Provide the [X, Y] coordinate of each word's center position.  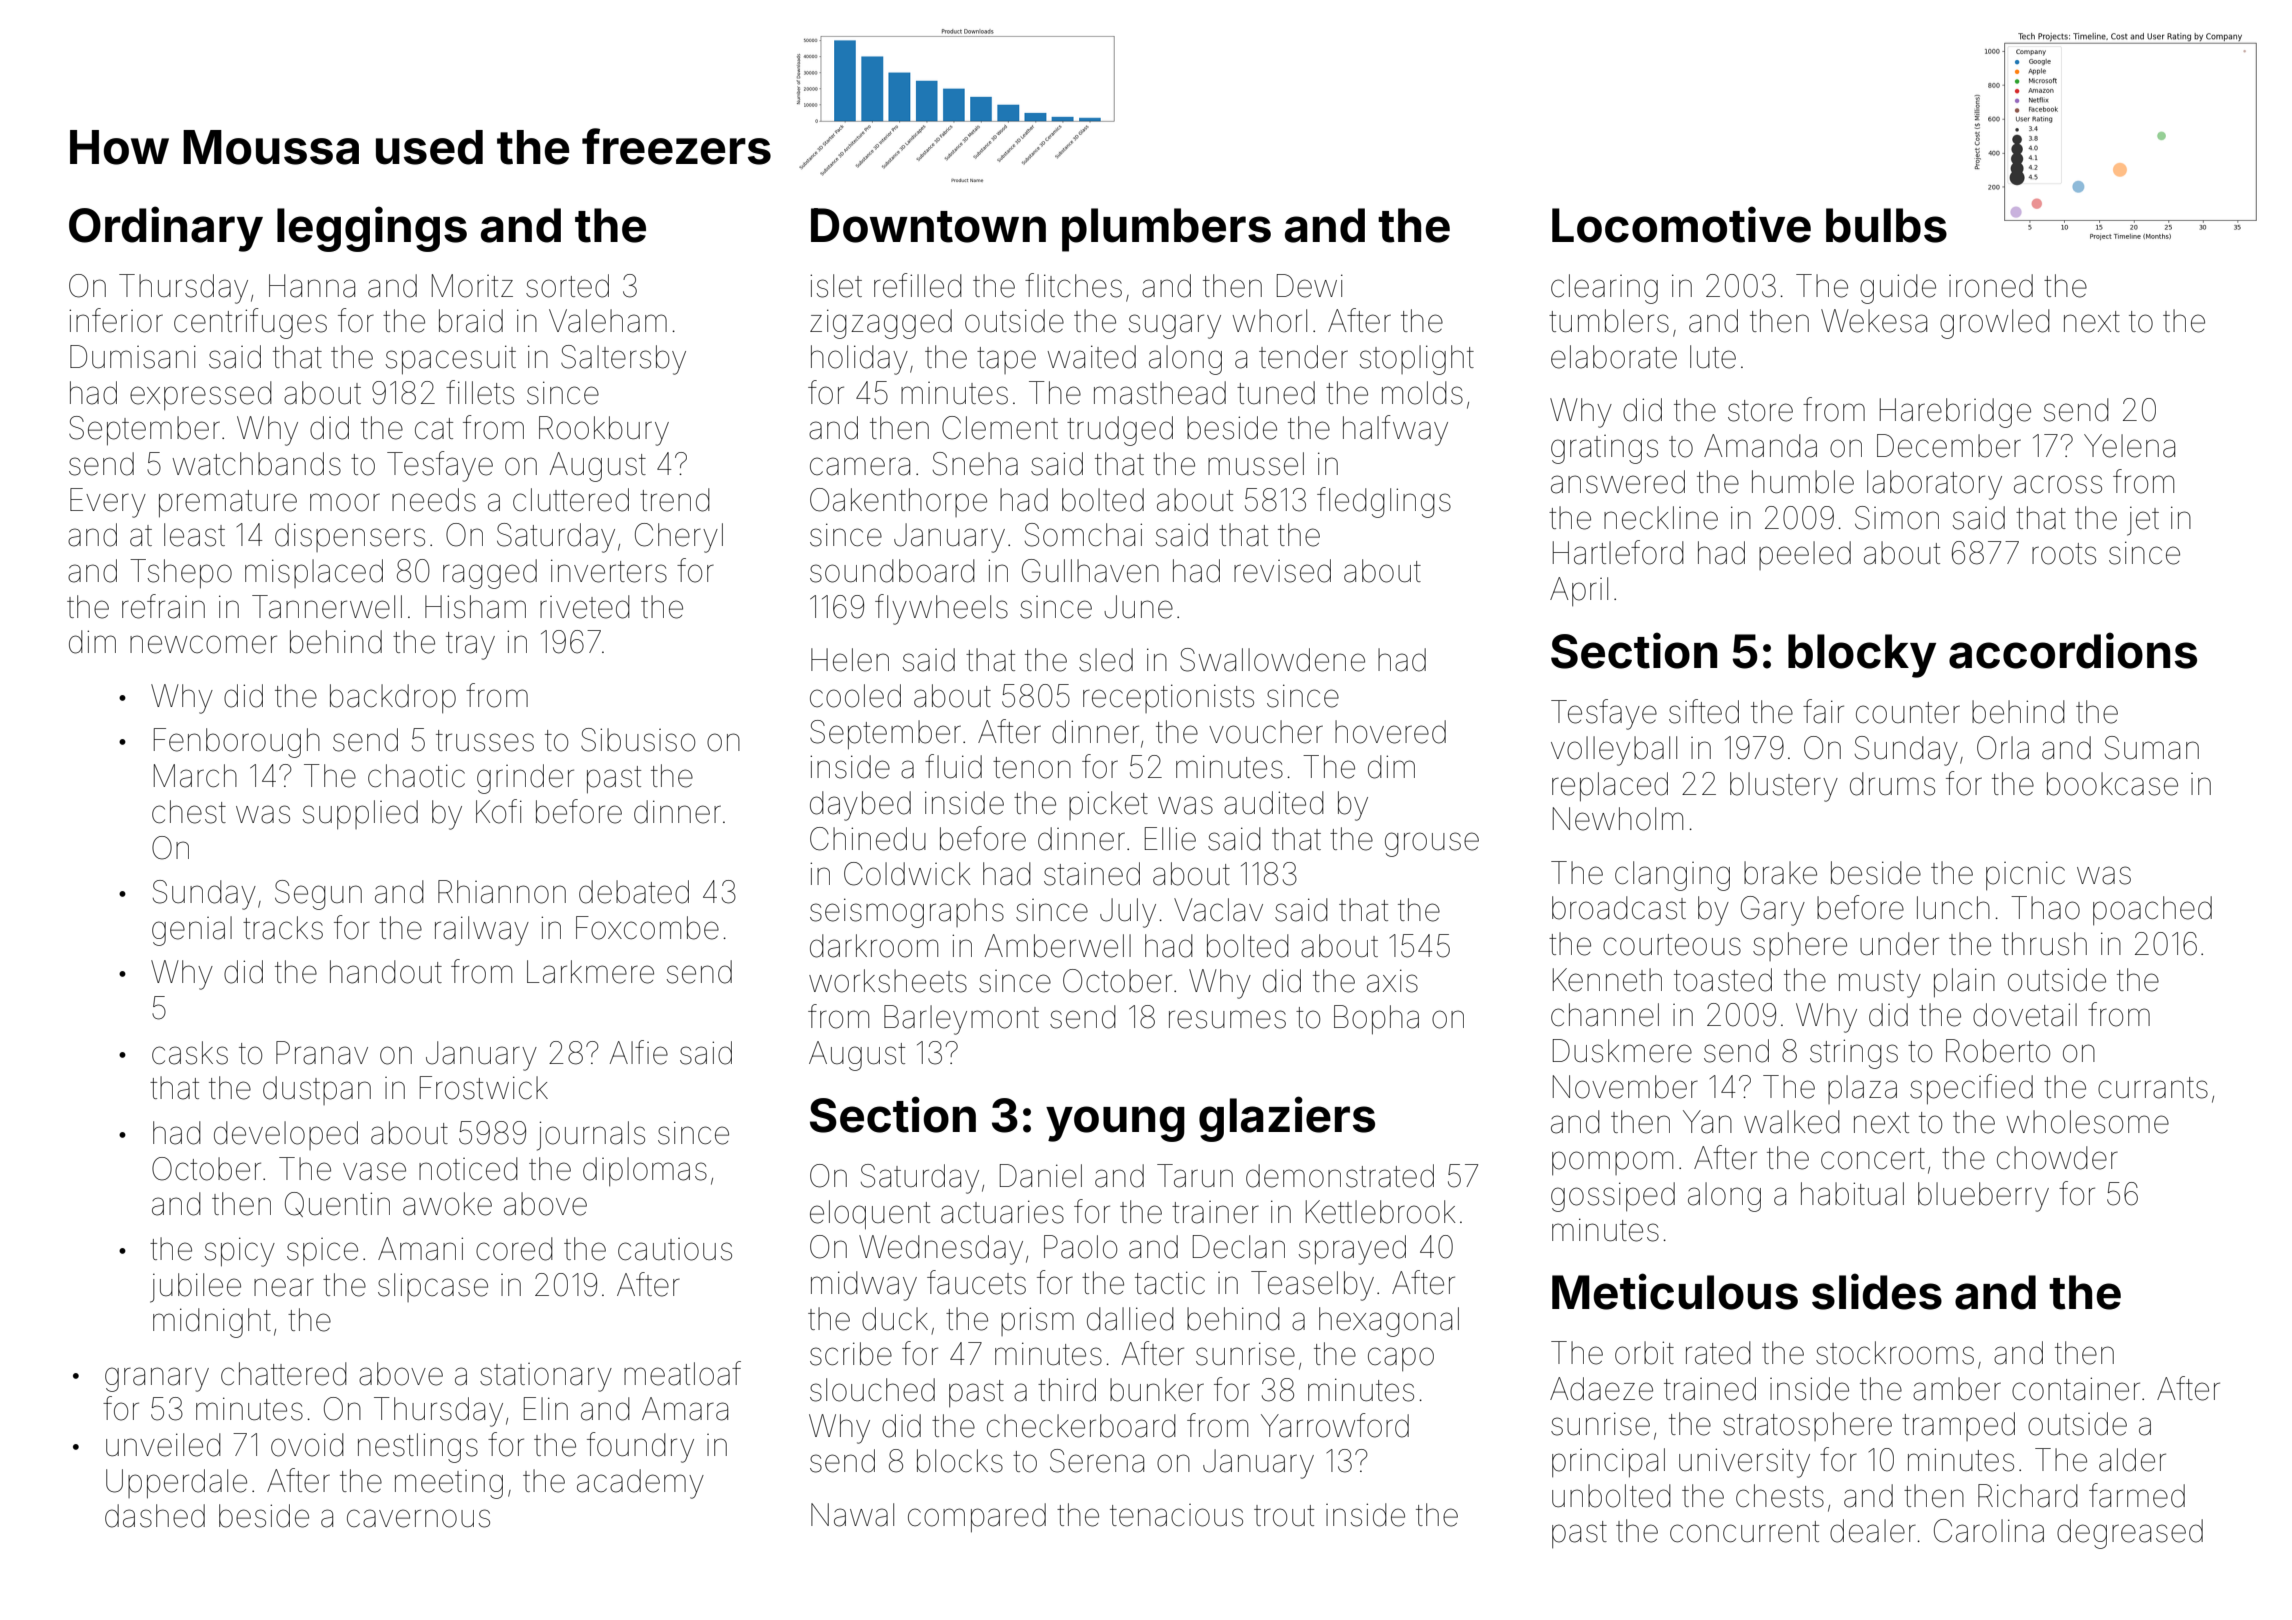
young [1115, 1124]
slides [1877, 1291]
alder [2132, 1460]
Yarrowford [1335, 1425]
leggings [372, 229]
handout [386, 972]
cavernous [418, 1518]
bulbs [1886, 225]
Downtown [928, 225]
